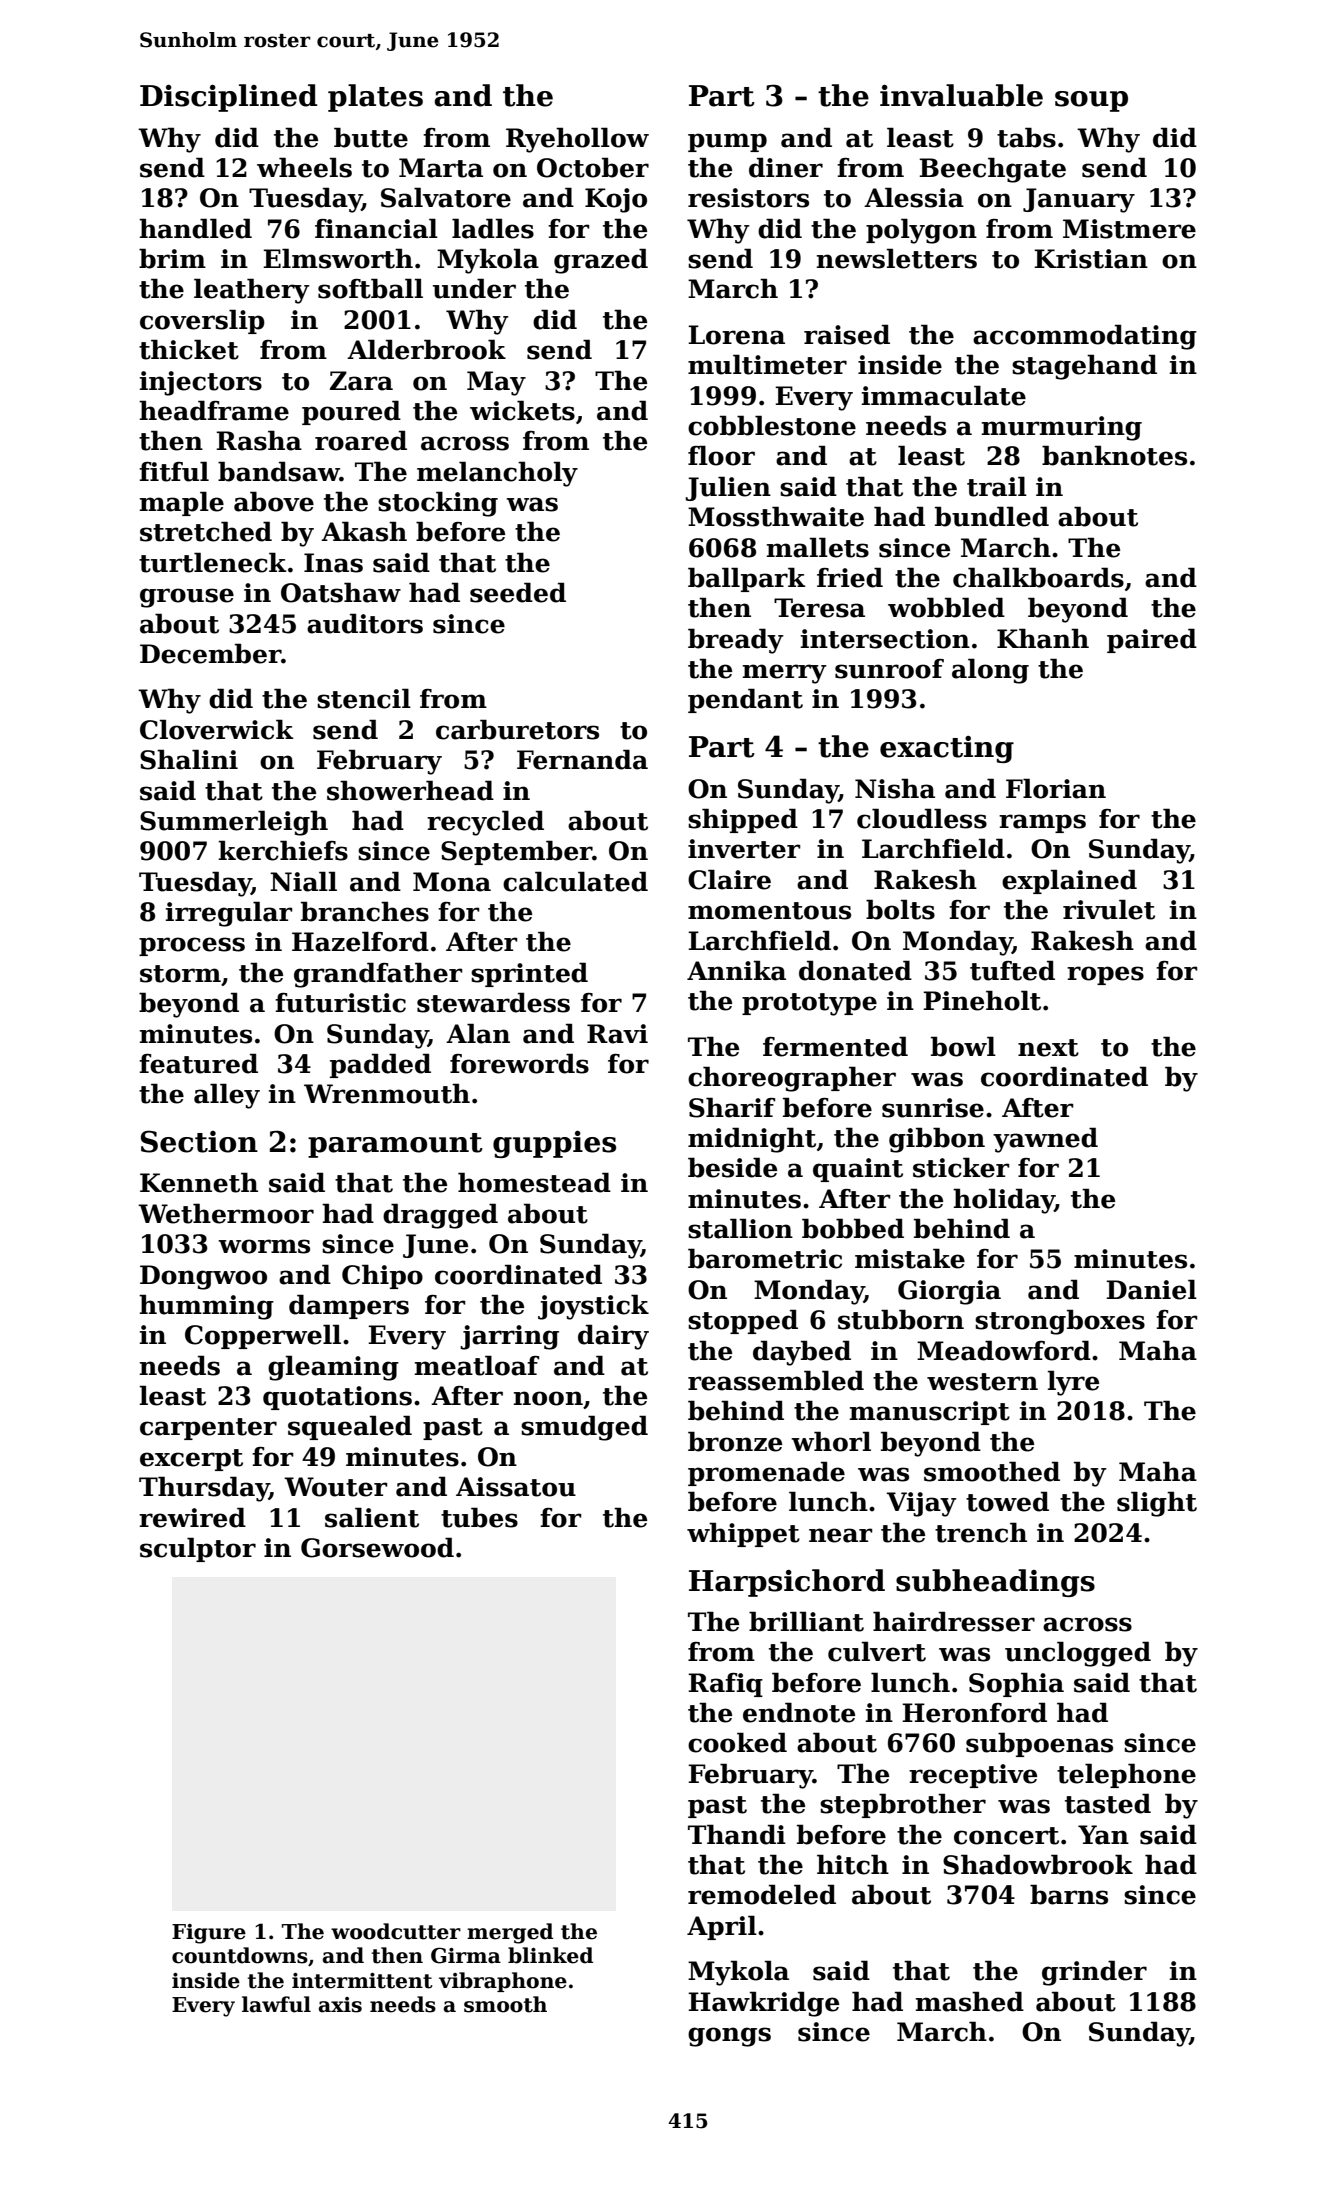  I want to click on pump, so click(727, 142).
